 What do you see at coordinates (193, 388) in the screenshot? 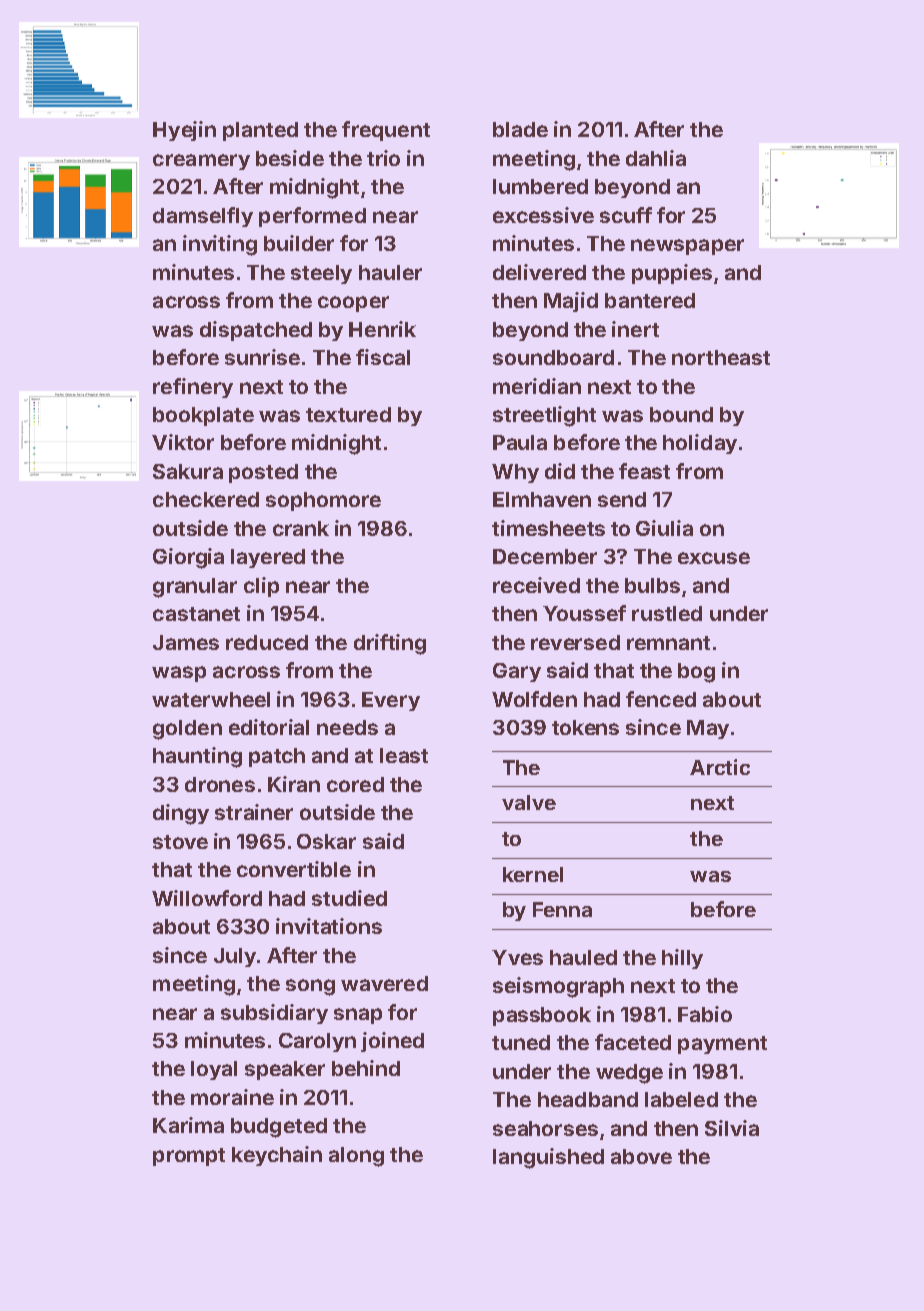
I see `refinery` at bounding box center [193, 388].
